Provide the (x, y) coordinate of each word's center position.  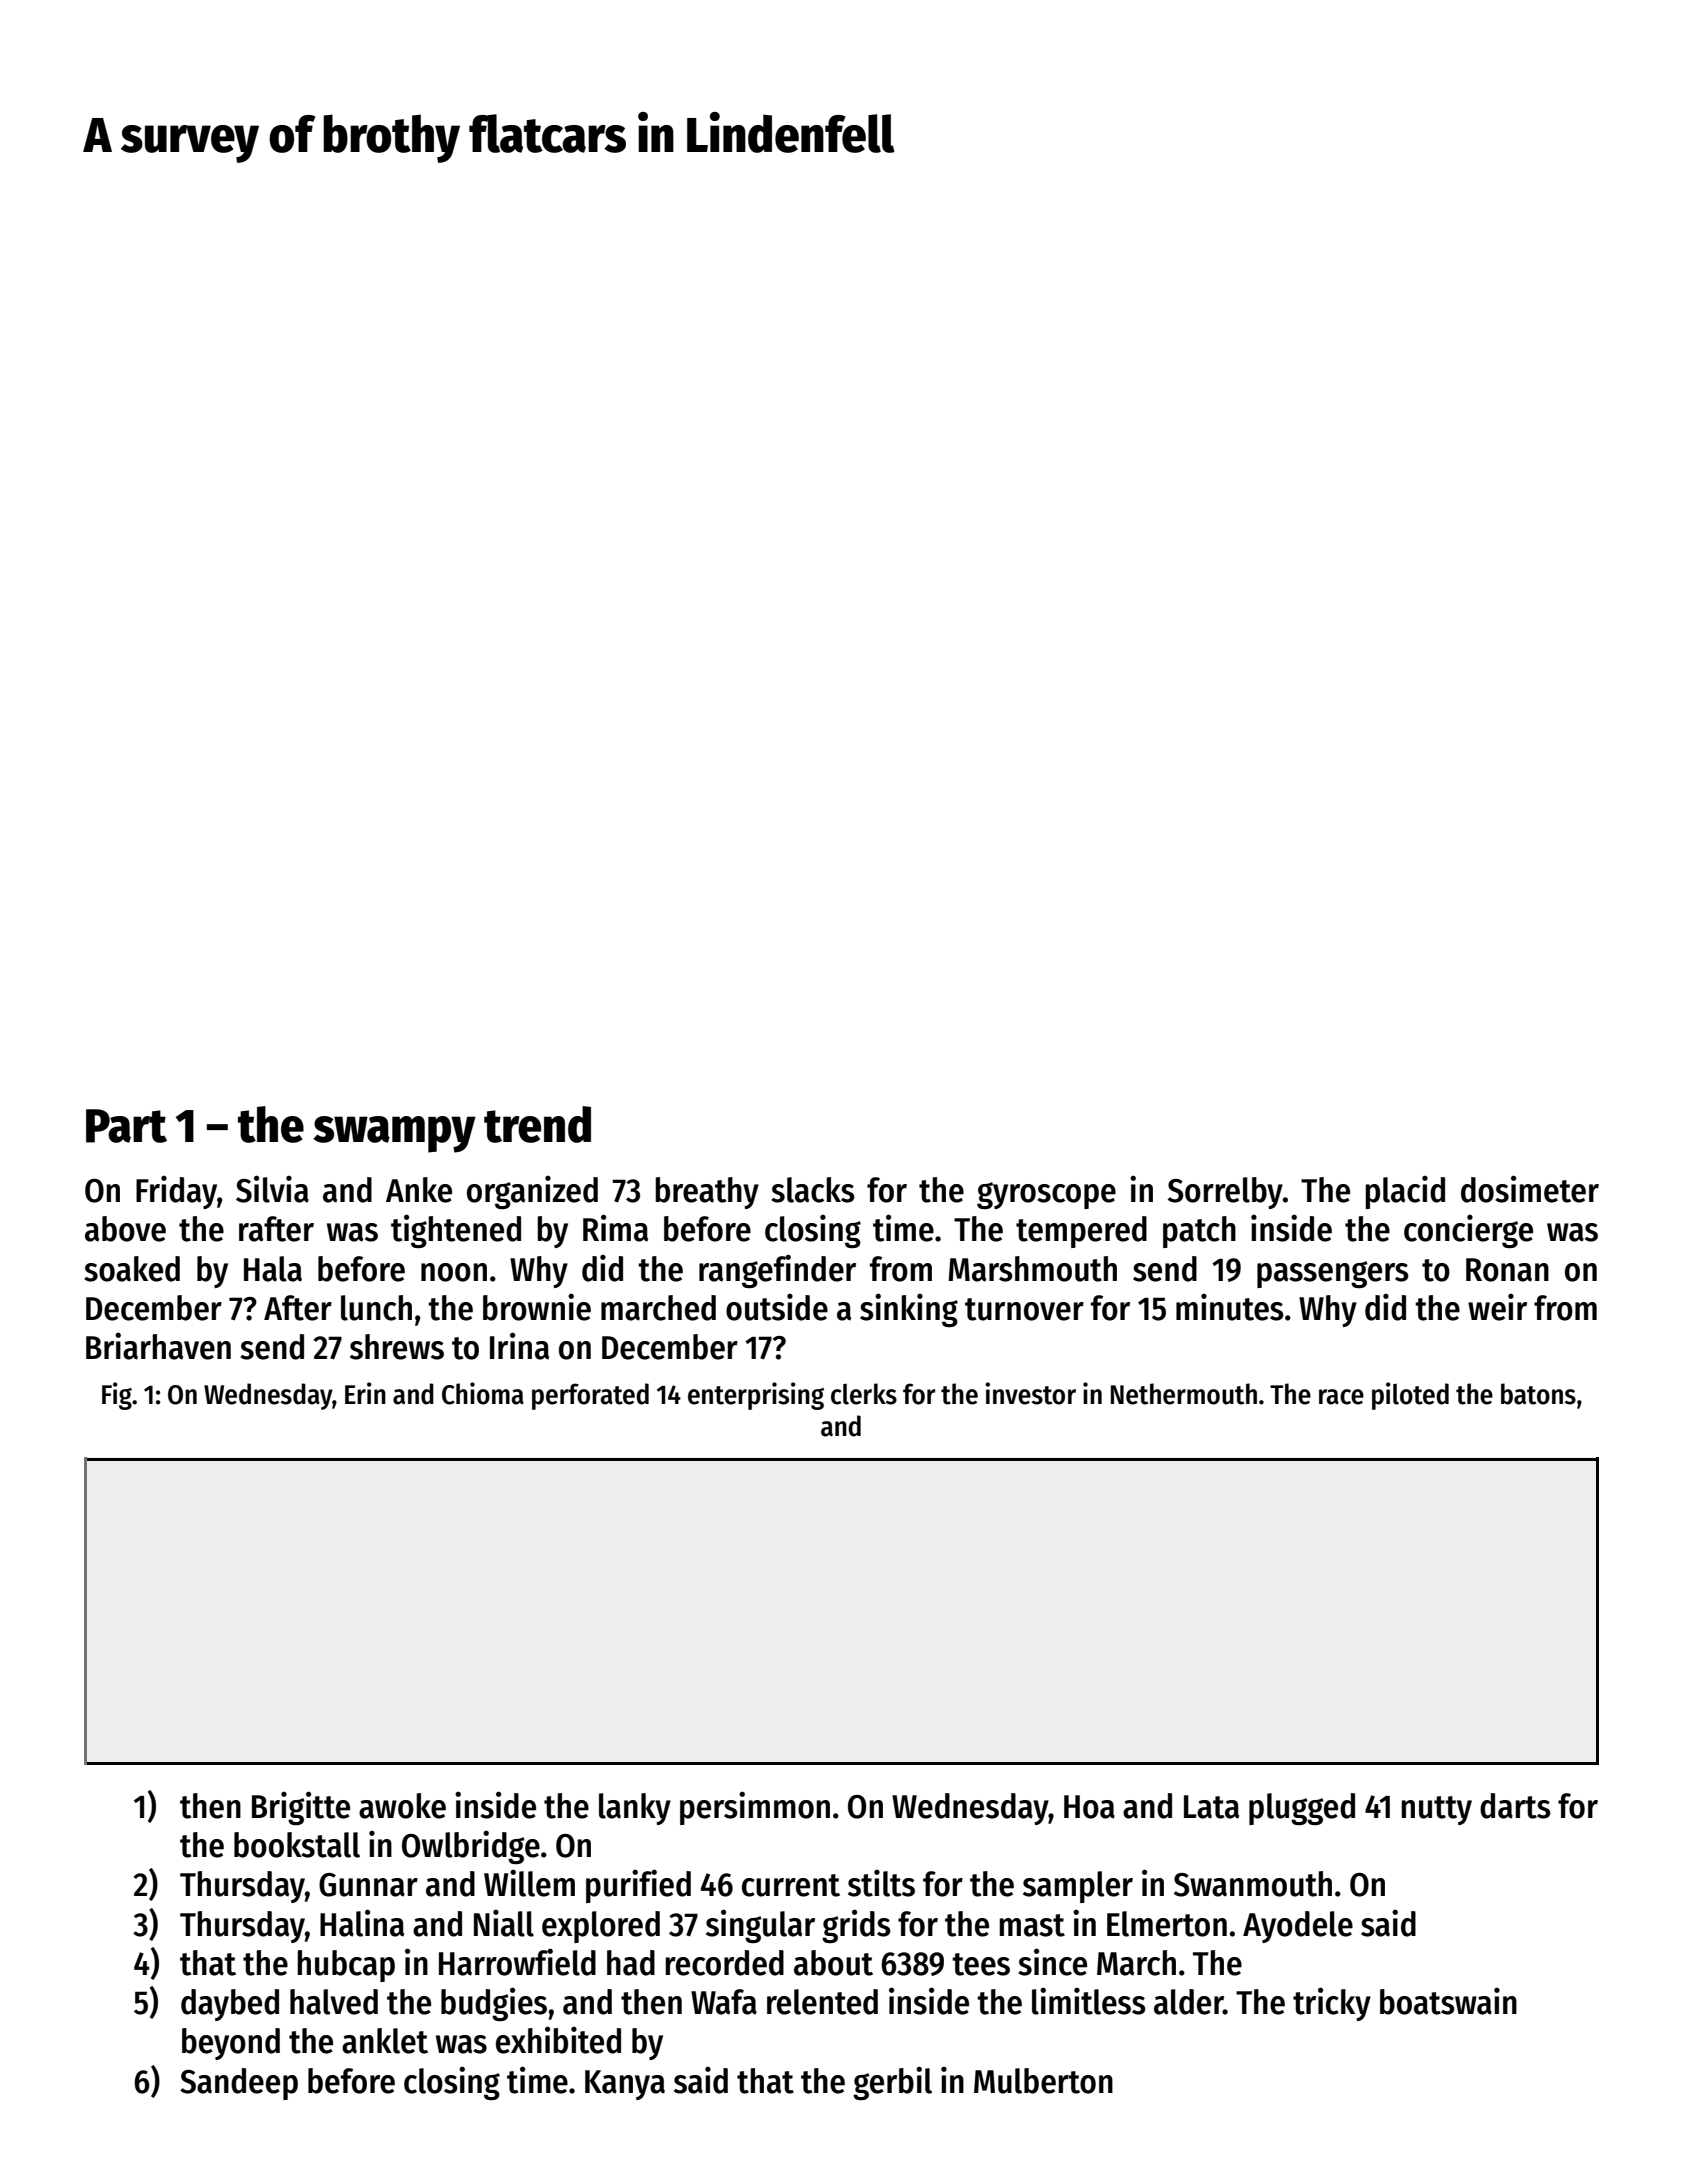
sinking (909, 1310)
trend (537, 1124)
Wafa (724, 2002)
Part (126, 1126)
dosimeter (1530, 1189)
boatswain (1448, 2001)
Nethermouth (1184, 1394)
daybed (230, 2005)
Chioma (483, 1393)
